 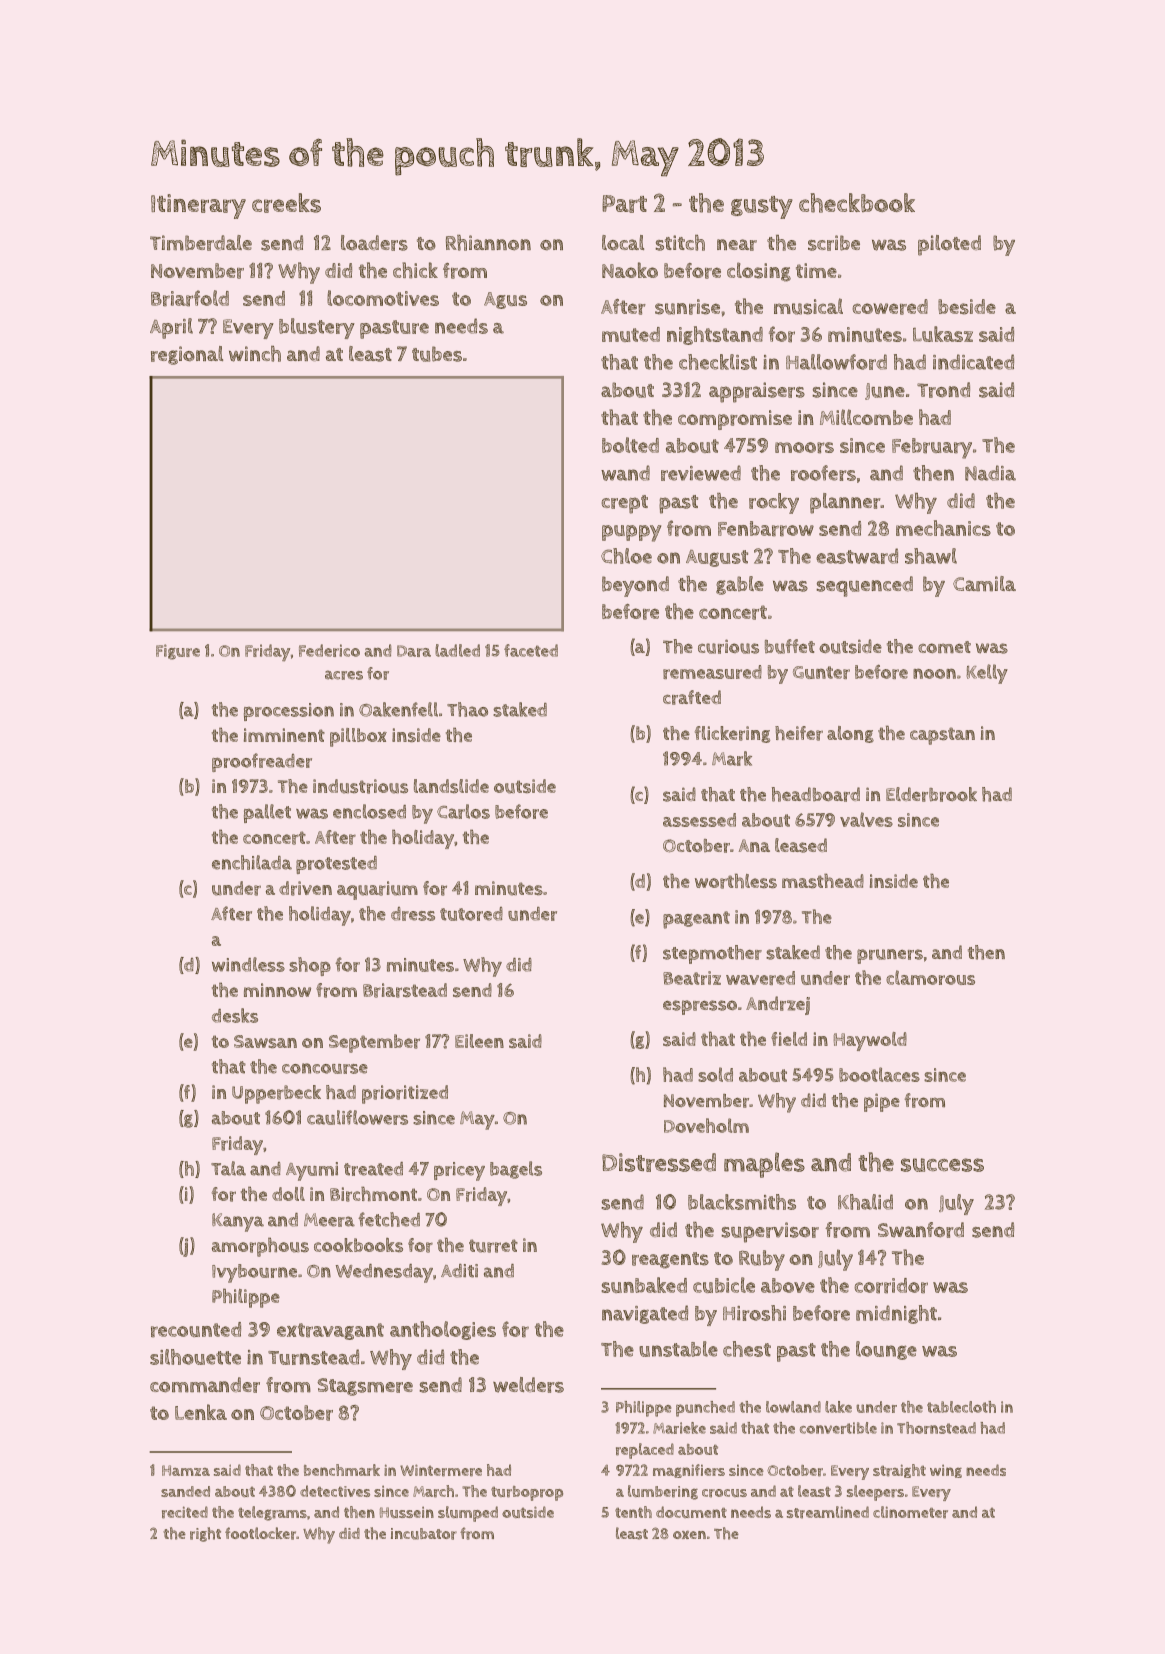 I want to click on loaders, so click(x=374, y=243).
